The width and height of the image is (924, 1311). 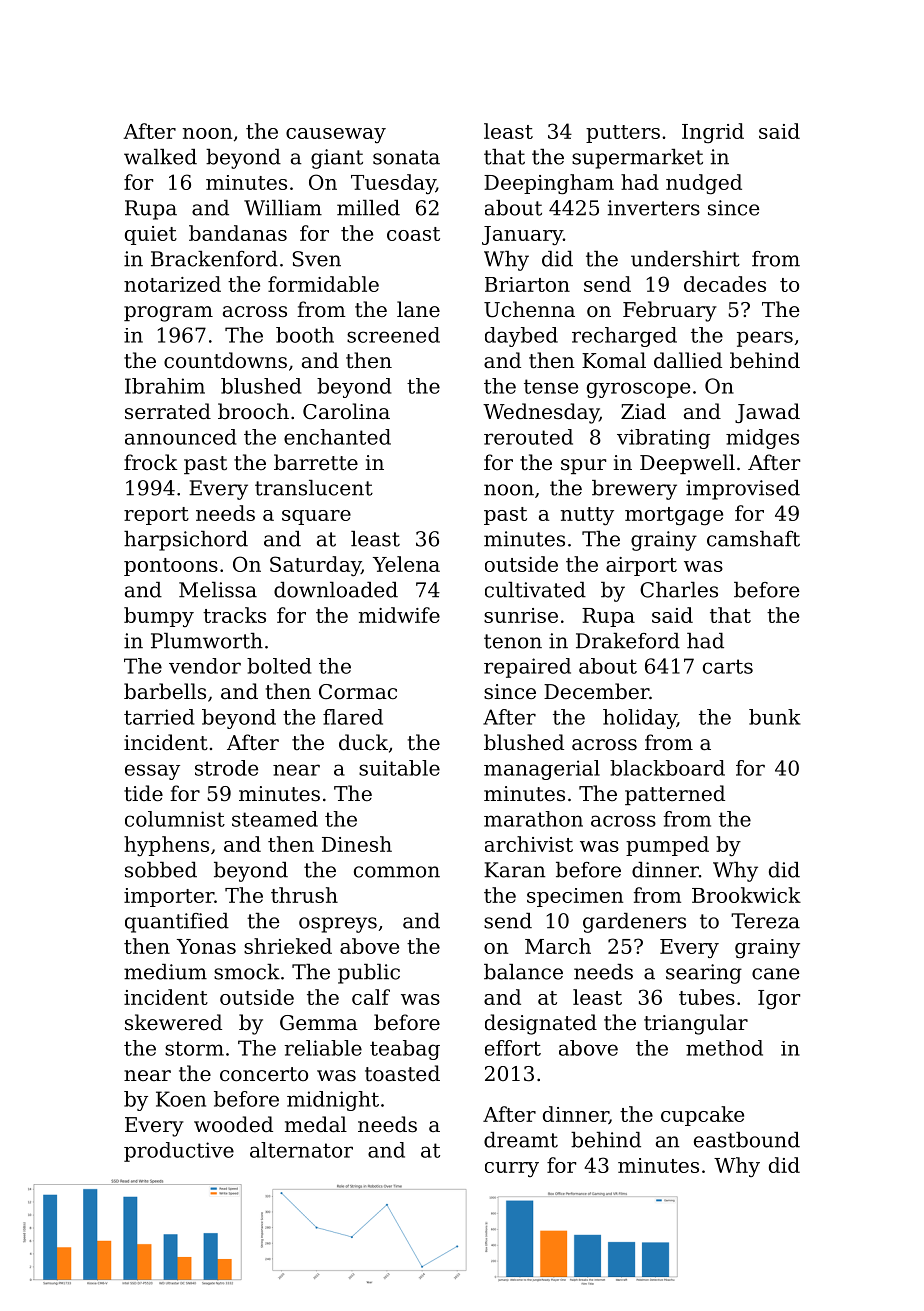 I want to click on cultivated, so click(x=535, y=590).
